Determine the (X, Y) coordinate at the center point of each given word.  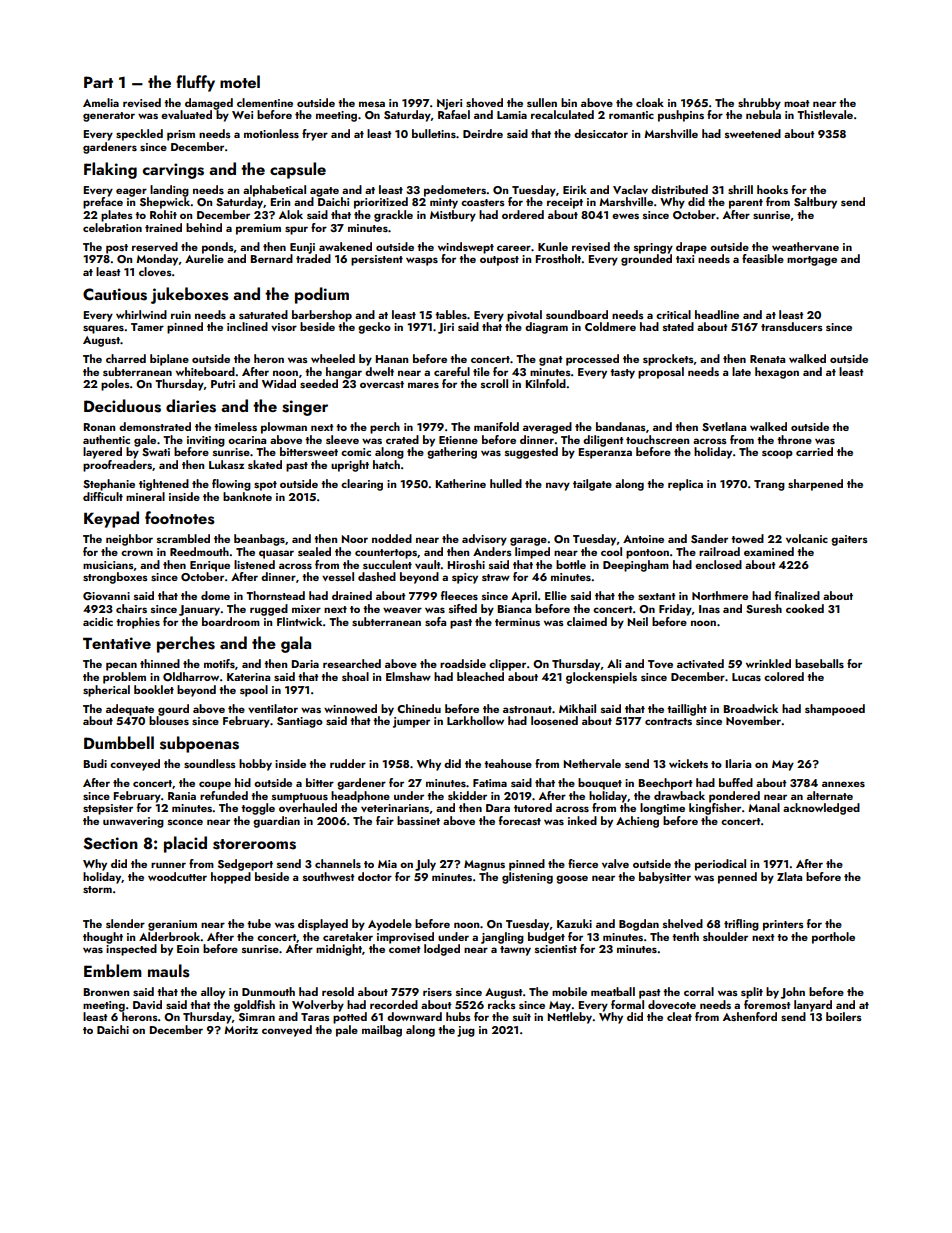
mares (423, 385)
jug (466, 1031)
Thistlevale (825, 114)
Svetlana (724, 426)
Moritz (241, 1030)
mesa (372, 104)
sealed (314, 551)
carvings (173, 171)
